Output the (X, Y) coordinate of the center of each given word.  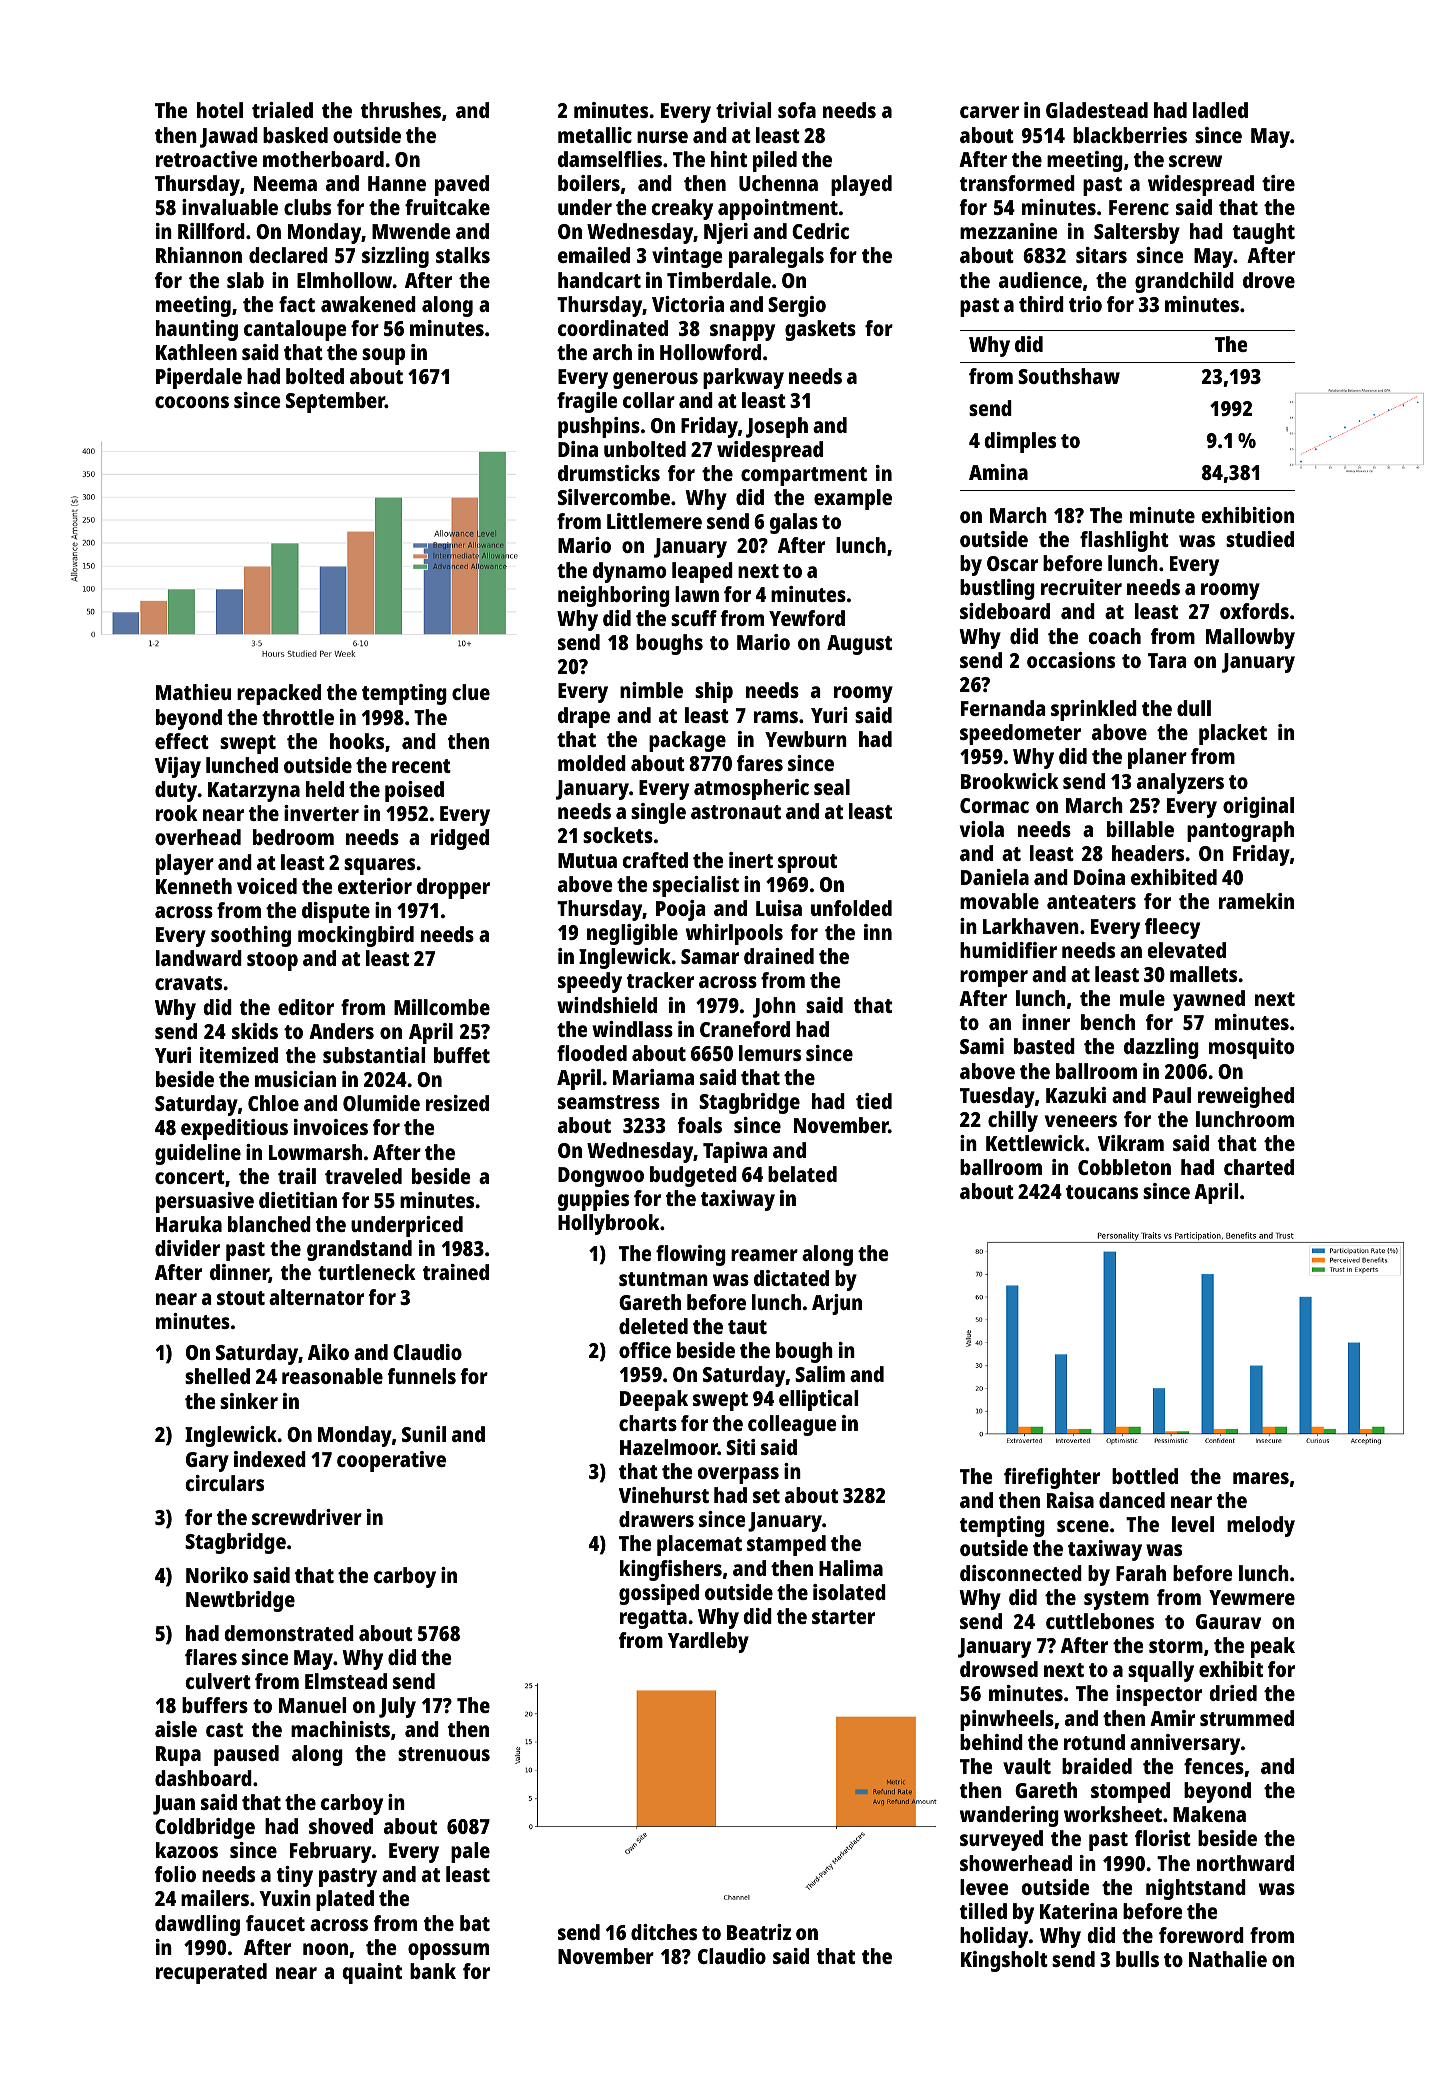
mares (1261, 1478)
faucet (275, 1923)
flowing (691, 1255)
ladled (1220, 110)
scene (1083, 1526)
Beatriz (759, 1932)
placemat (699, 1545)
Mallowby (1250, 638)
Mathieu (193, 692)
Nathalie (1228, 1959)
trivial (743, 110)
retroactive (206, 159)
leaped (702, 572)
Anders (341, 1031)
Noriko (217, 1575)
